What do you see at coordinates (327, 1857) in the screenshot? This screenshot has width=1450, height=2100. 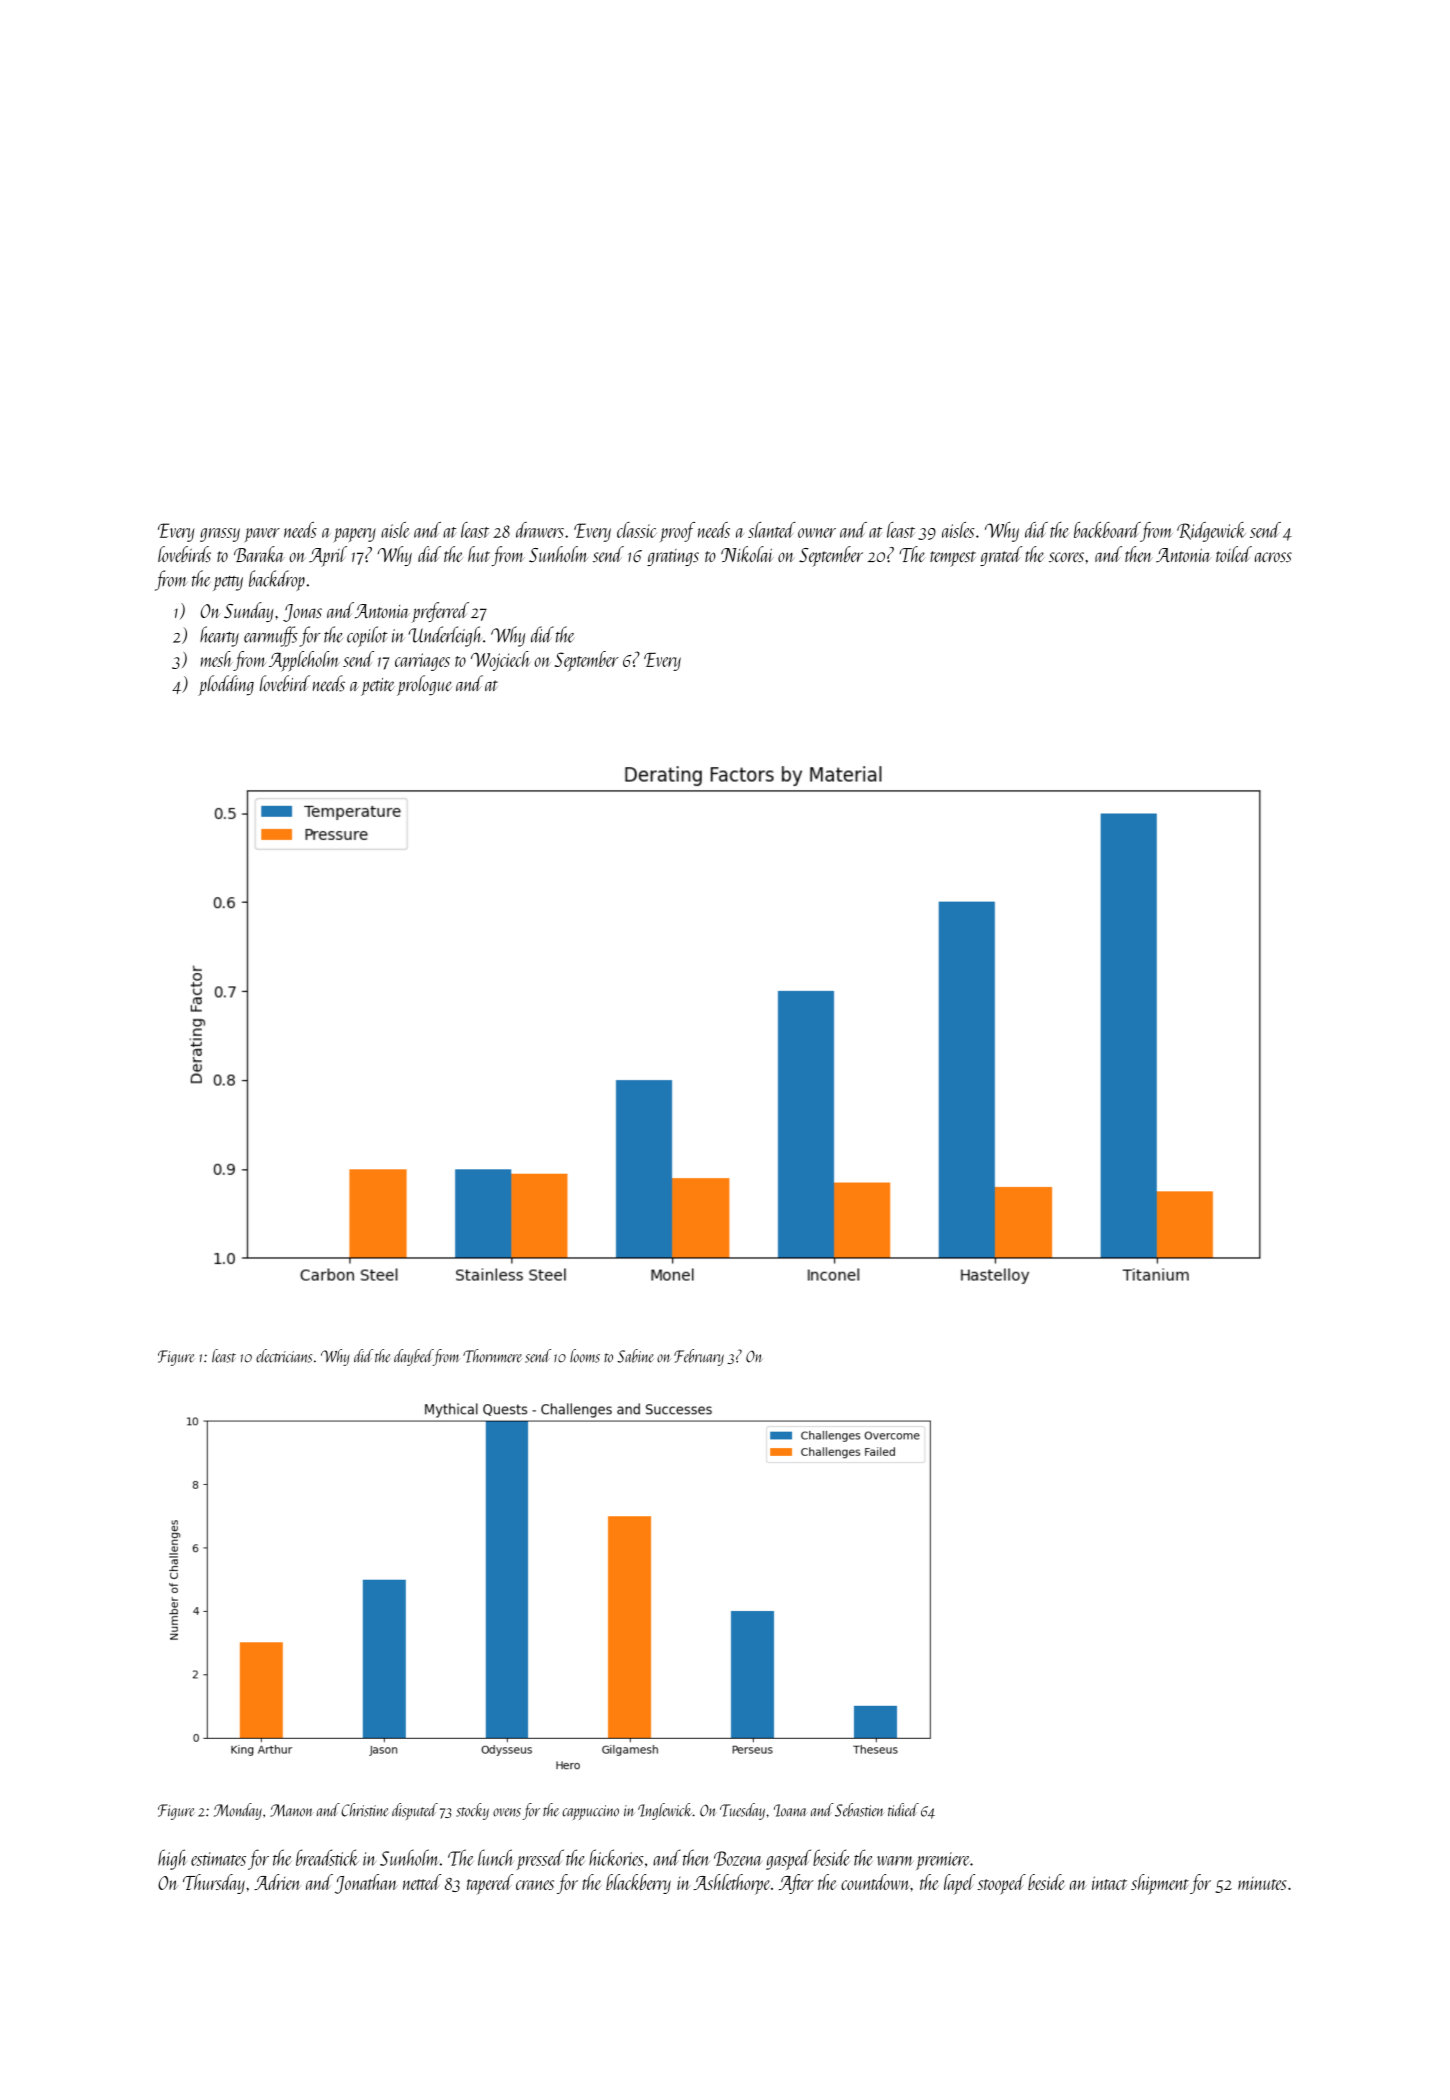 I see `breadstick` at bounding box center [327, 1857].
